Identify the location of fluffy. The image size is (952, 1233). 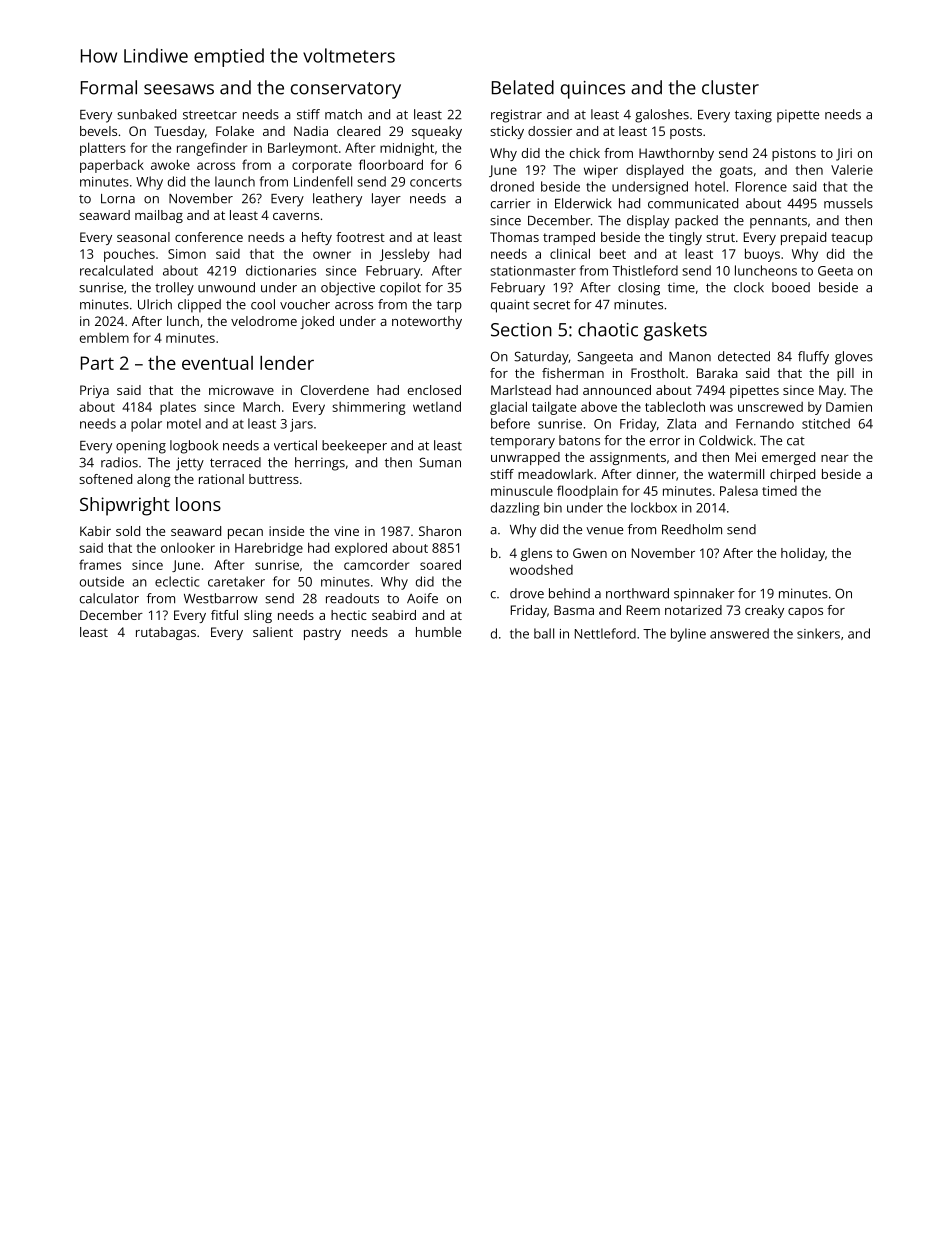
(813, 358).
